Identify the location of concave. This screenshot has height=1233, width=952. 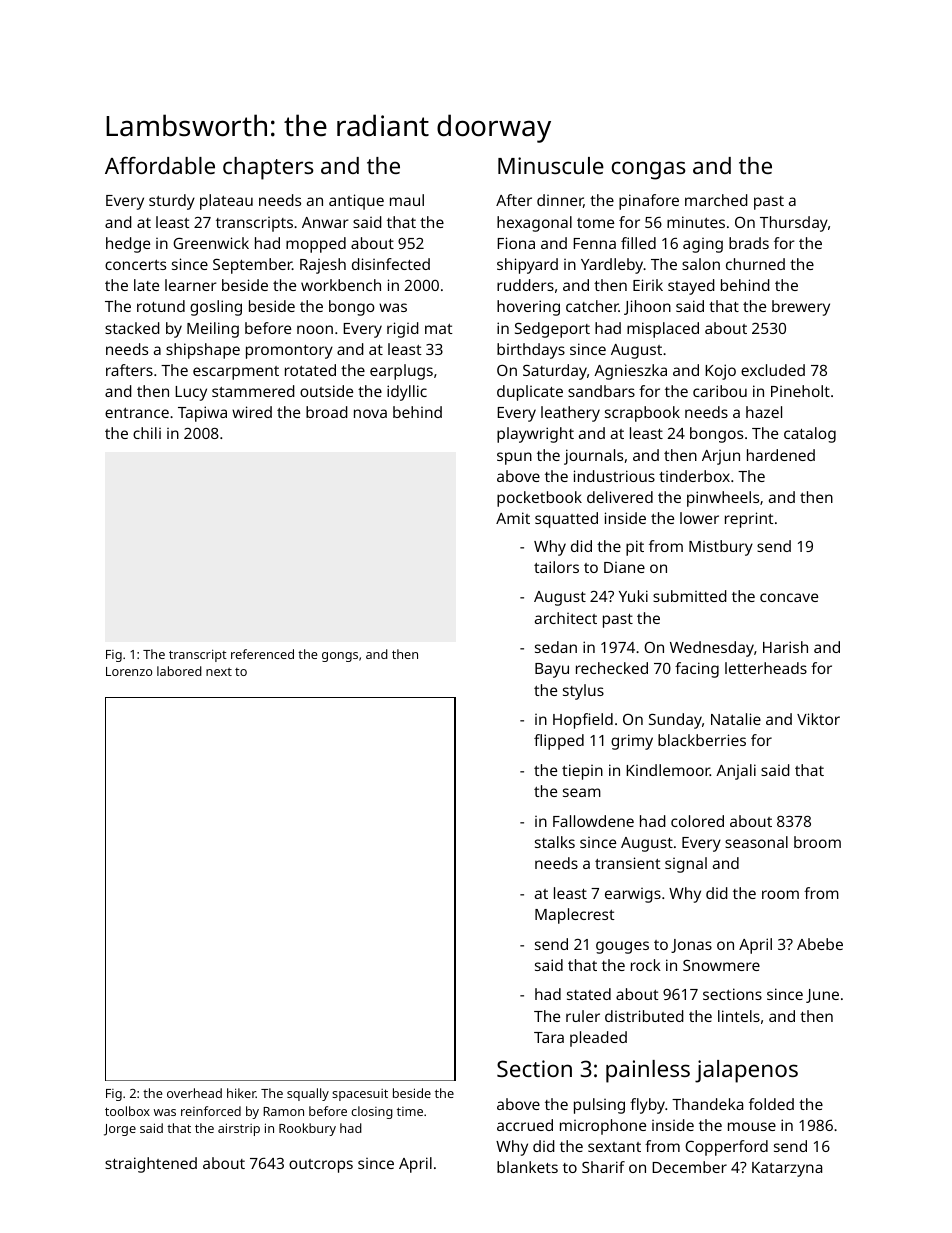
(789, 597).
